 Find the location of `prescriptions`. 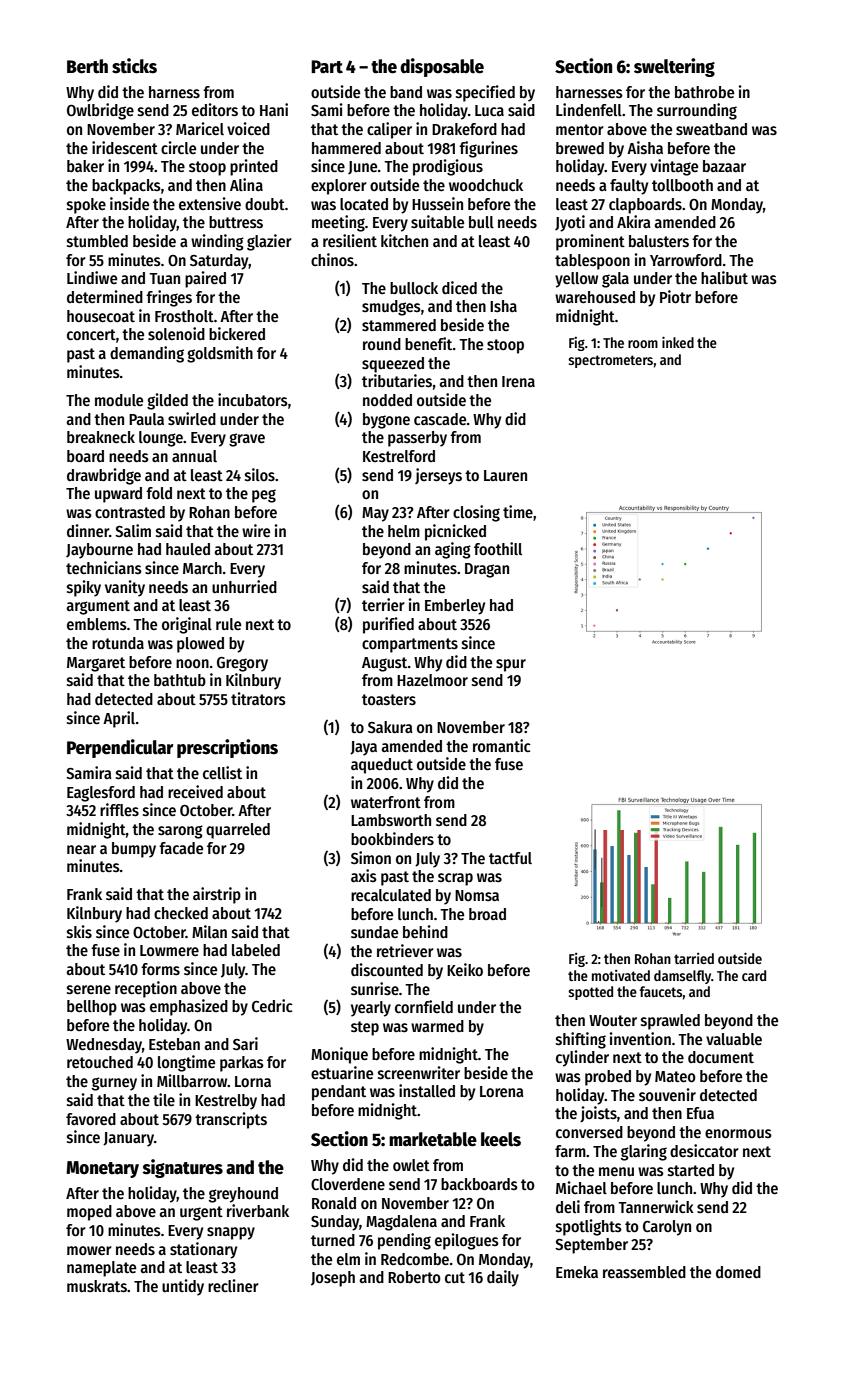

prescriptions is located at coordinates (227, 748).
